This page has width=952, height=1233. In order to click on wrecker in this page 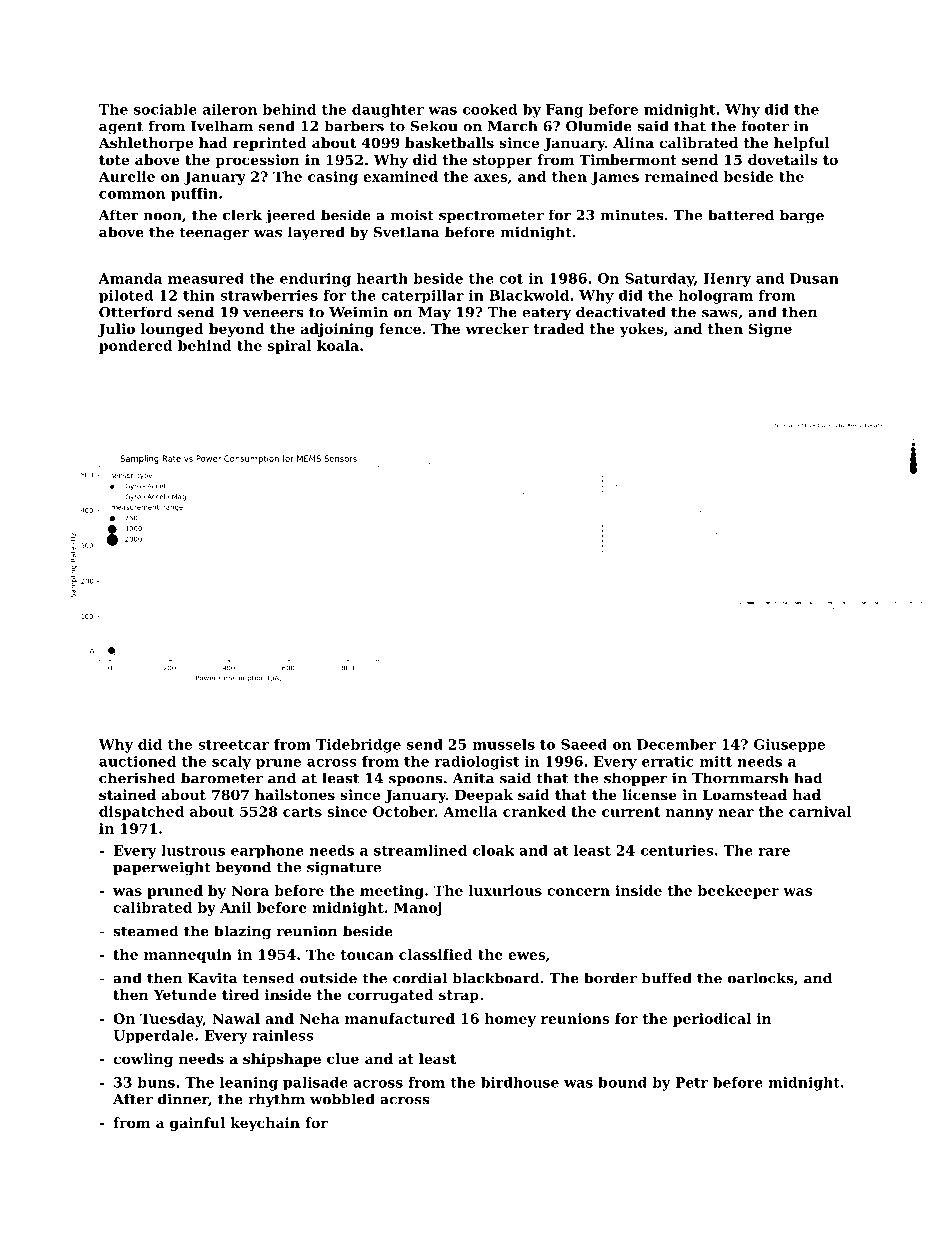, I will do `click(497, 328)`.
